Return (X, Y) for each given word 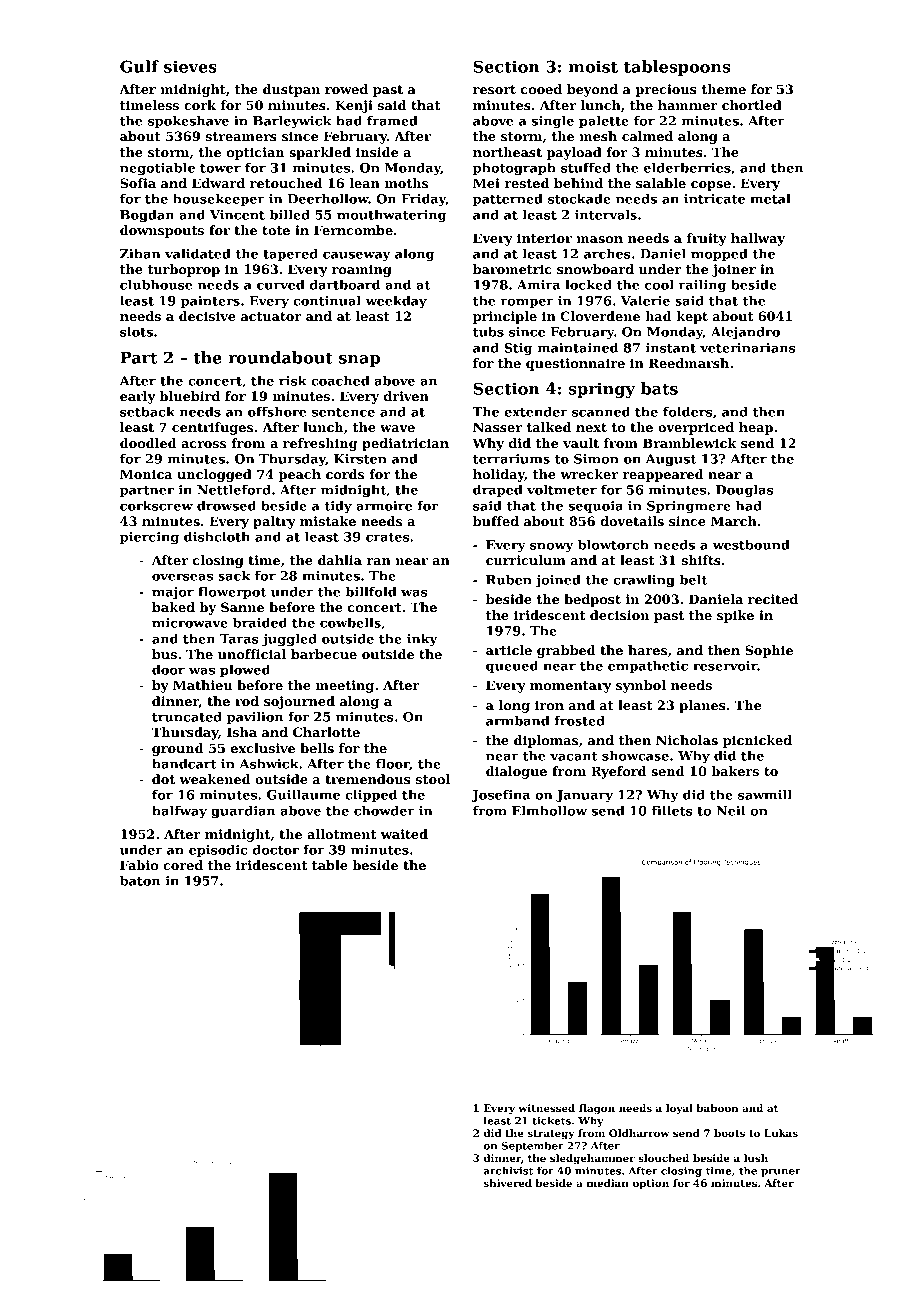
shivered (508, 1183)
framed (392, 120)
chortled (752, 105)
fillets (672, 810)
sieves (190, 66)
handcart (184, 763)
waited (404, 834)
